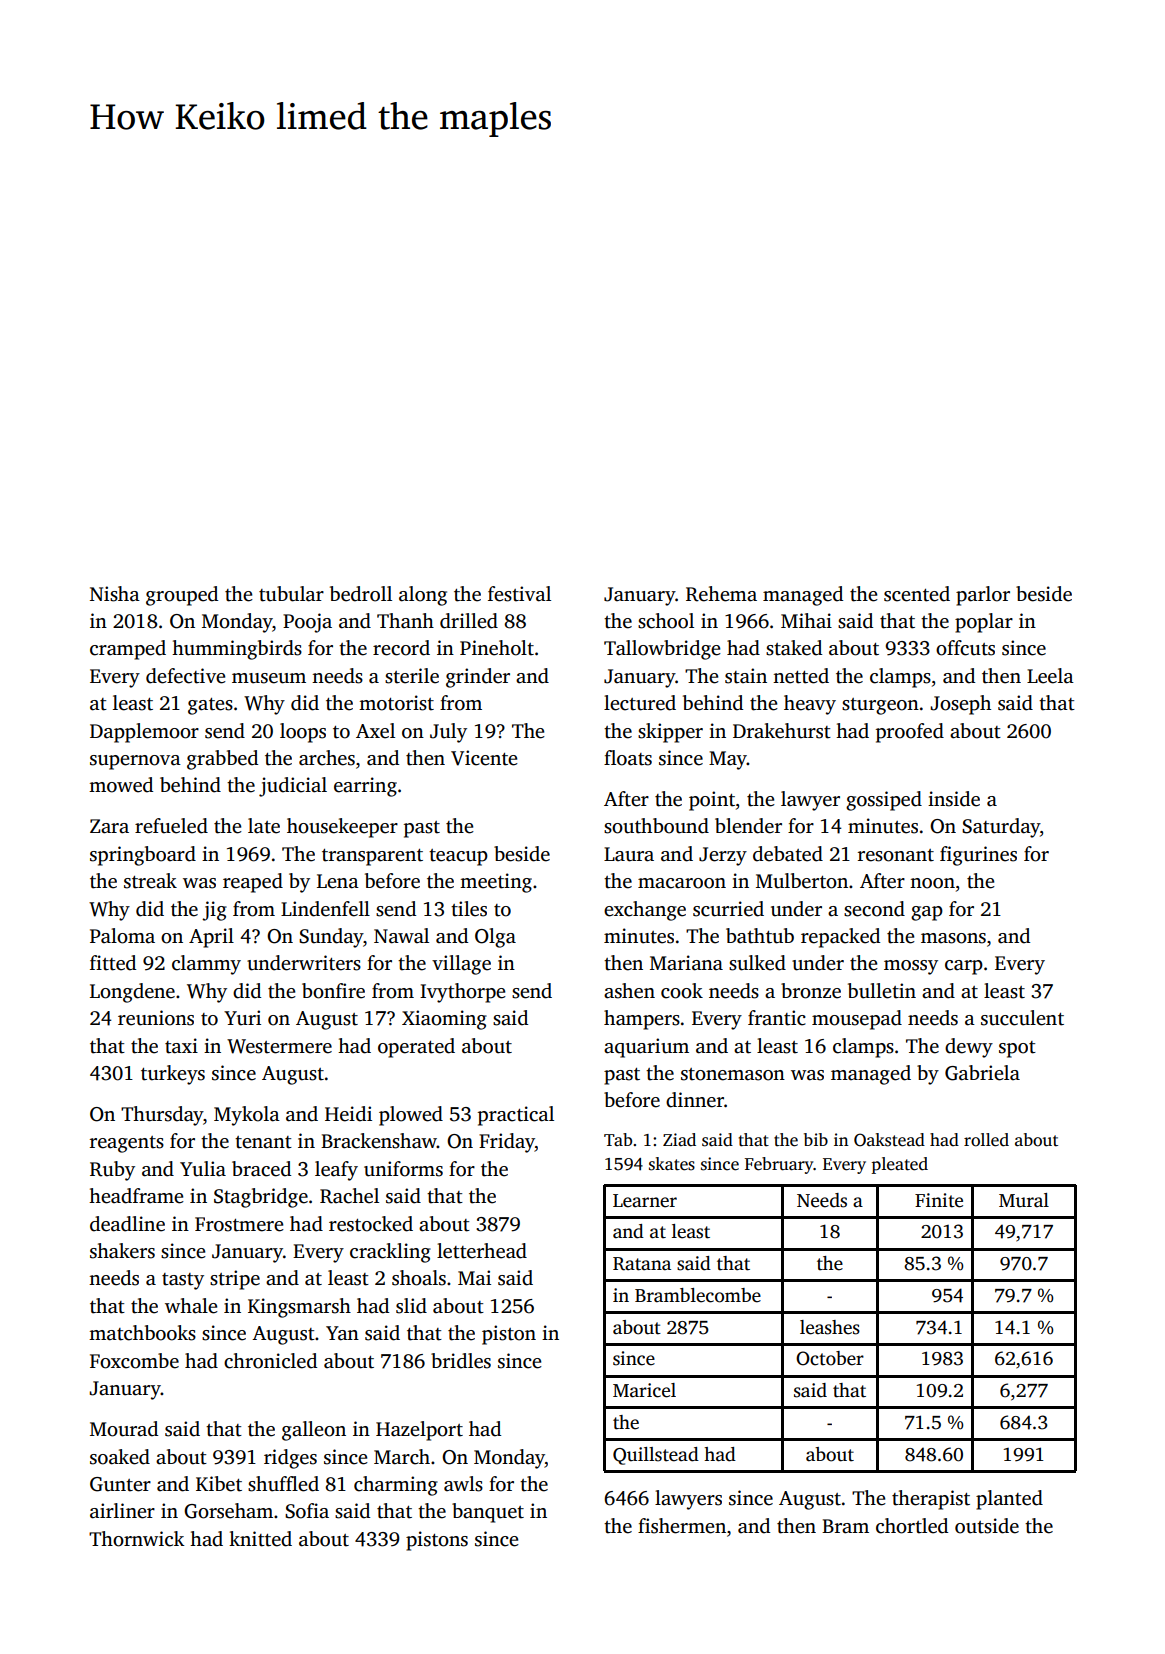 The width and height of the document is (1165, 1654). I want to click on Vicente, so click(484, 758).
